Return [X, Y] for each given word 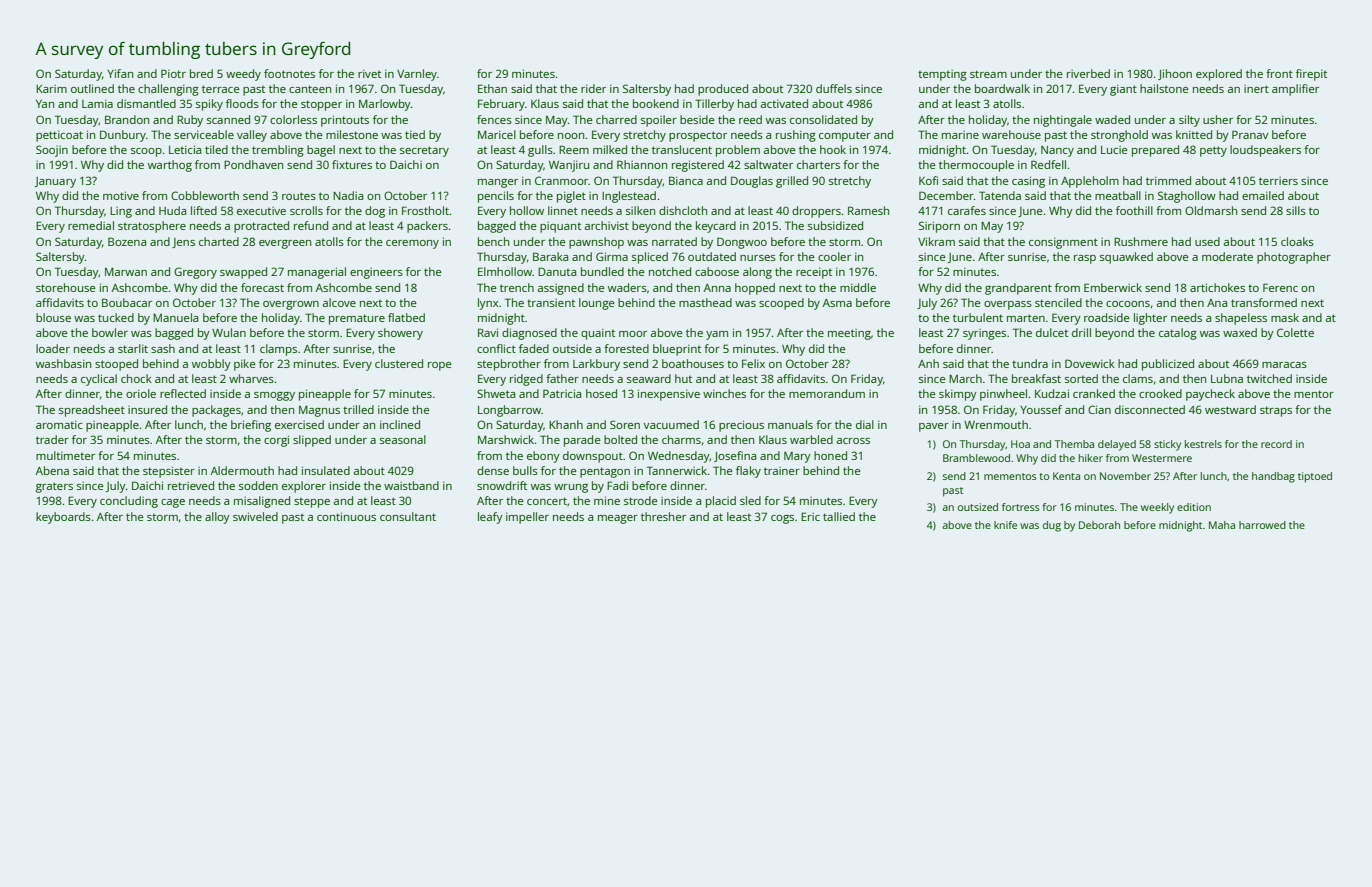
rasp [1085, 259]
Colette [1295, 332]
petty [1213, 151]
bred [201, 73]
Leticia [185, 149]
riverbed [1088, 73]
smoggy [274, 396]
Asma [837, 303]
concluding [129, 502]
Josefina [735, 456]
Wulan [229, 332]
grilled [792, 182]
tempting [942, 75]
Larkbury [596, 365]
